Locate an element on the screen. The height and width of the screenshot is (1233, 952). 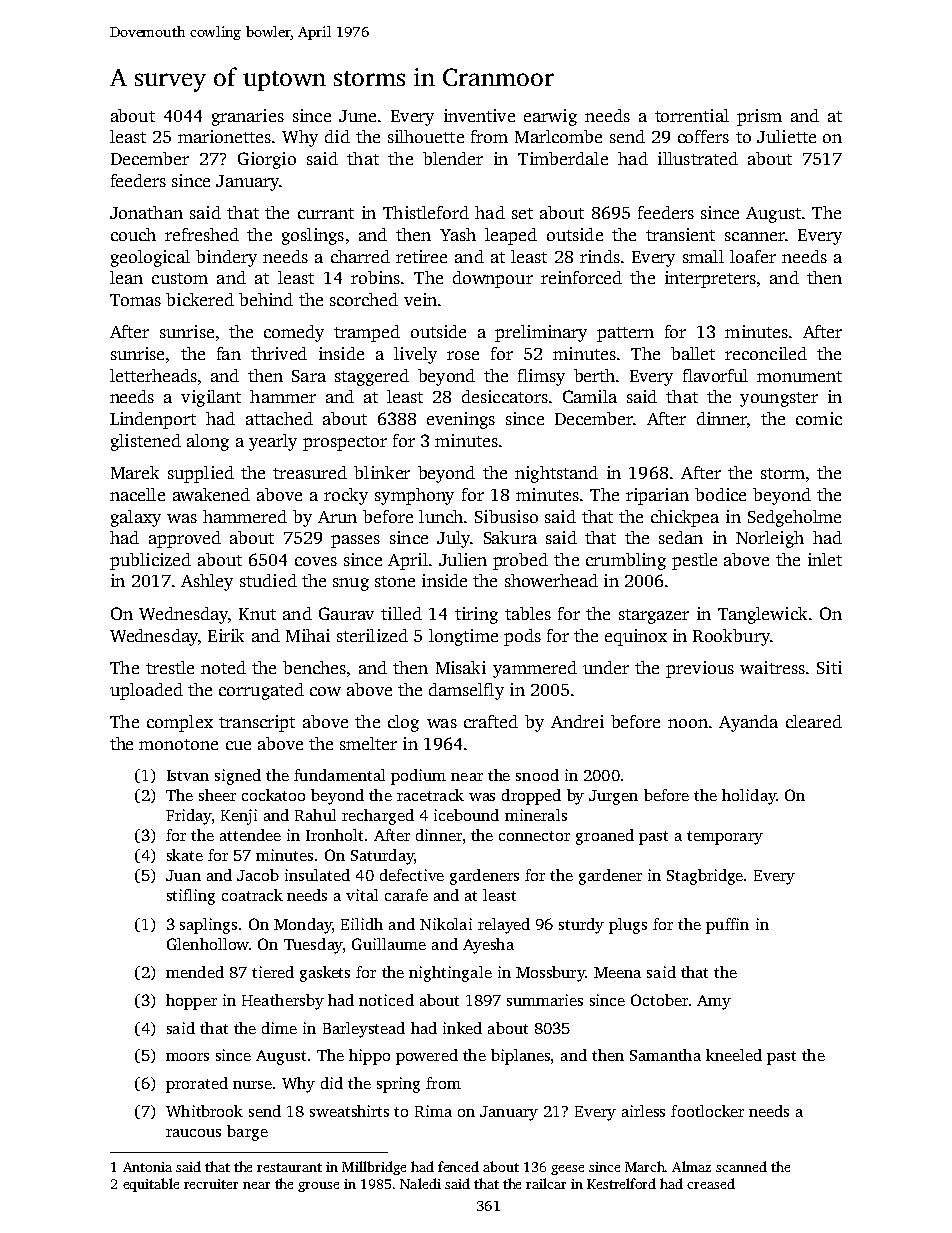
waitress is located at coordinates (772, 667).
